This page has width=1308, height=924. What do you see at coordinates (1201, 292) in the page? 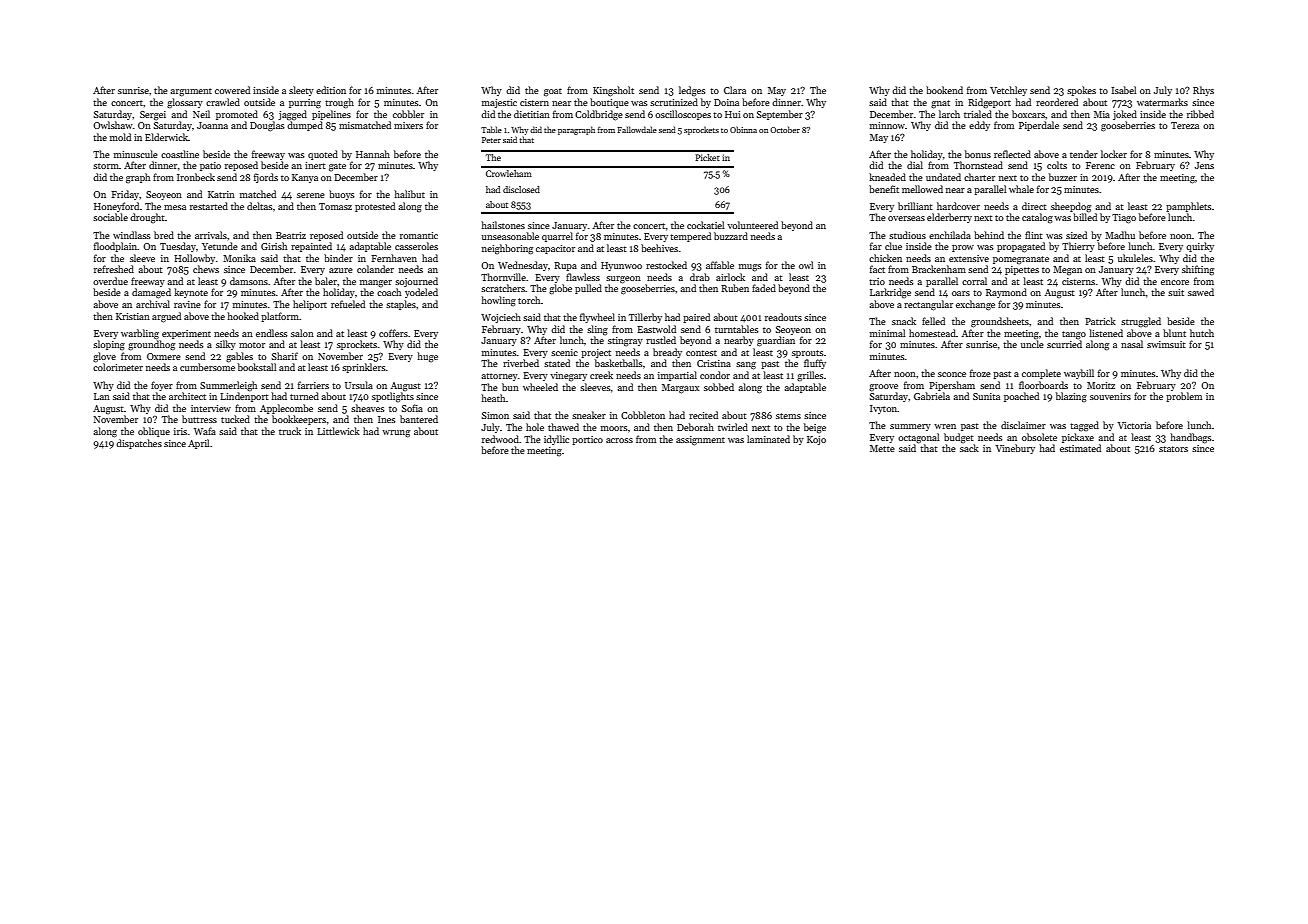
I see `sawed` at bounding box center [1201, 292].
